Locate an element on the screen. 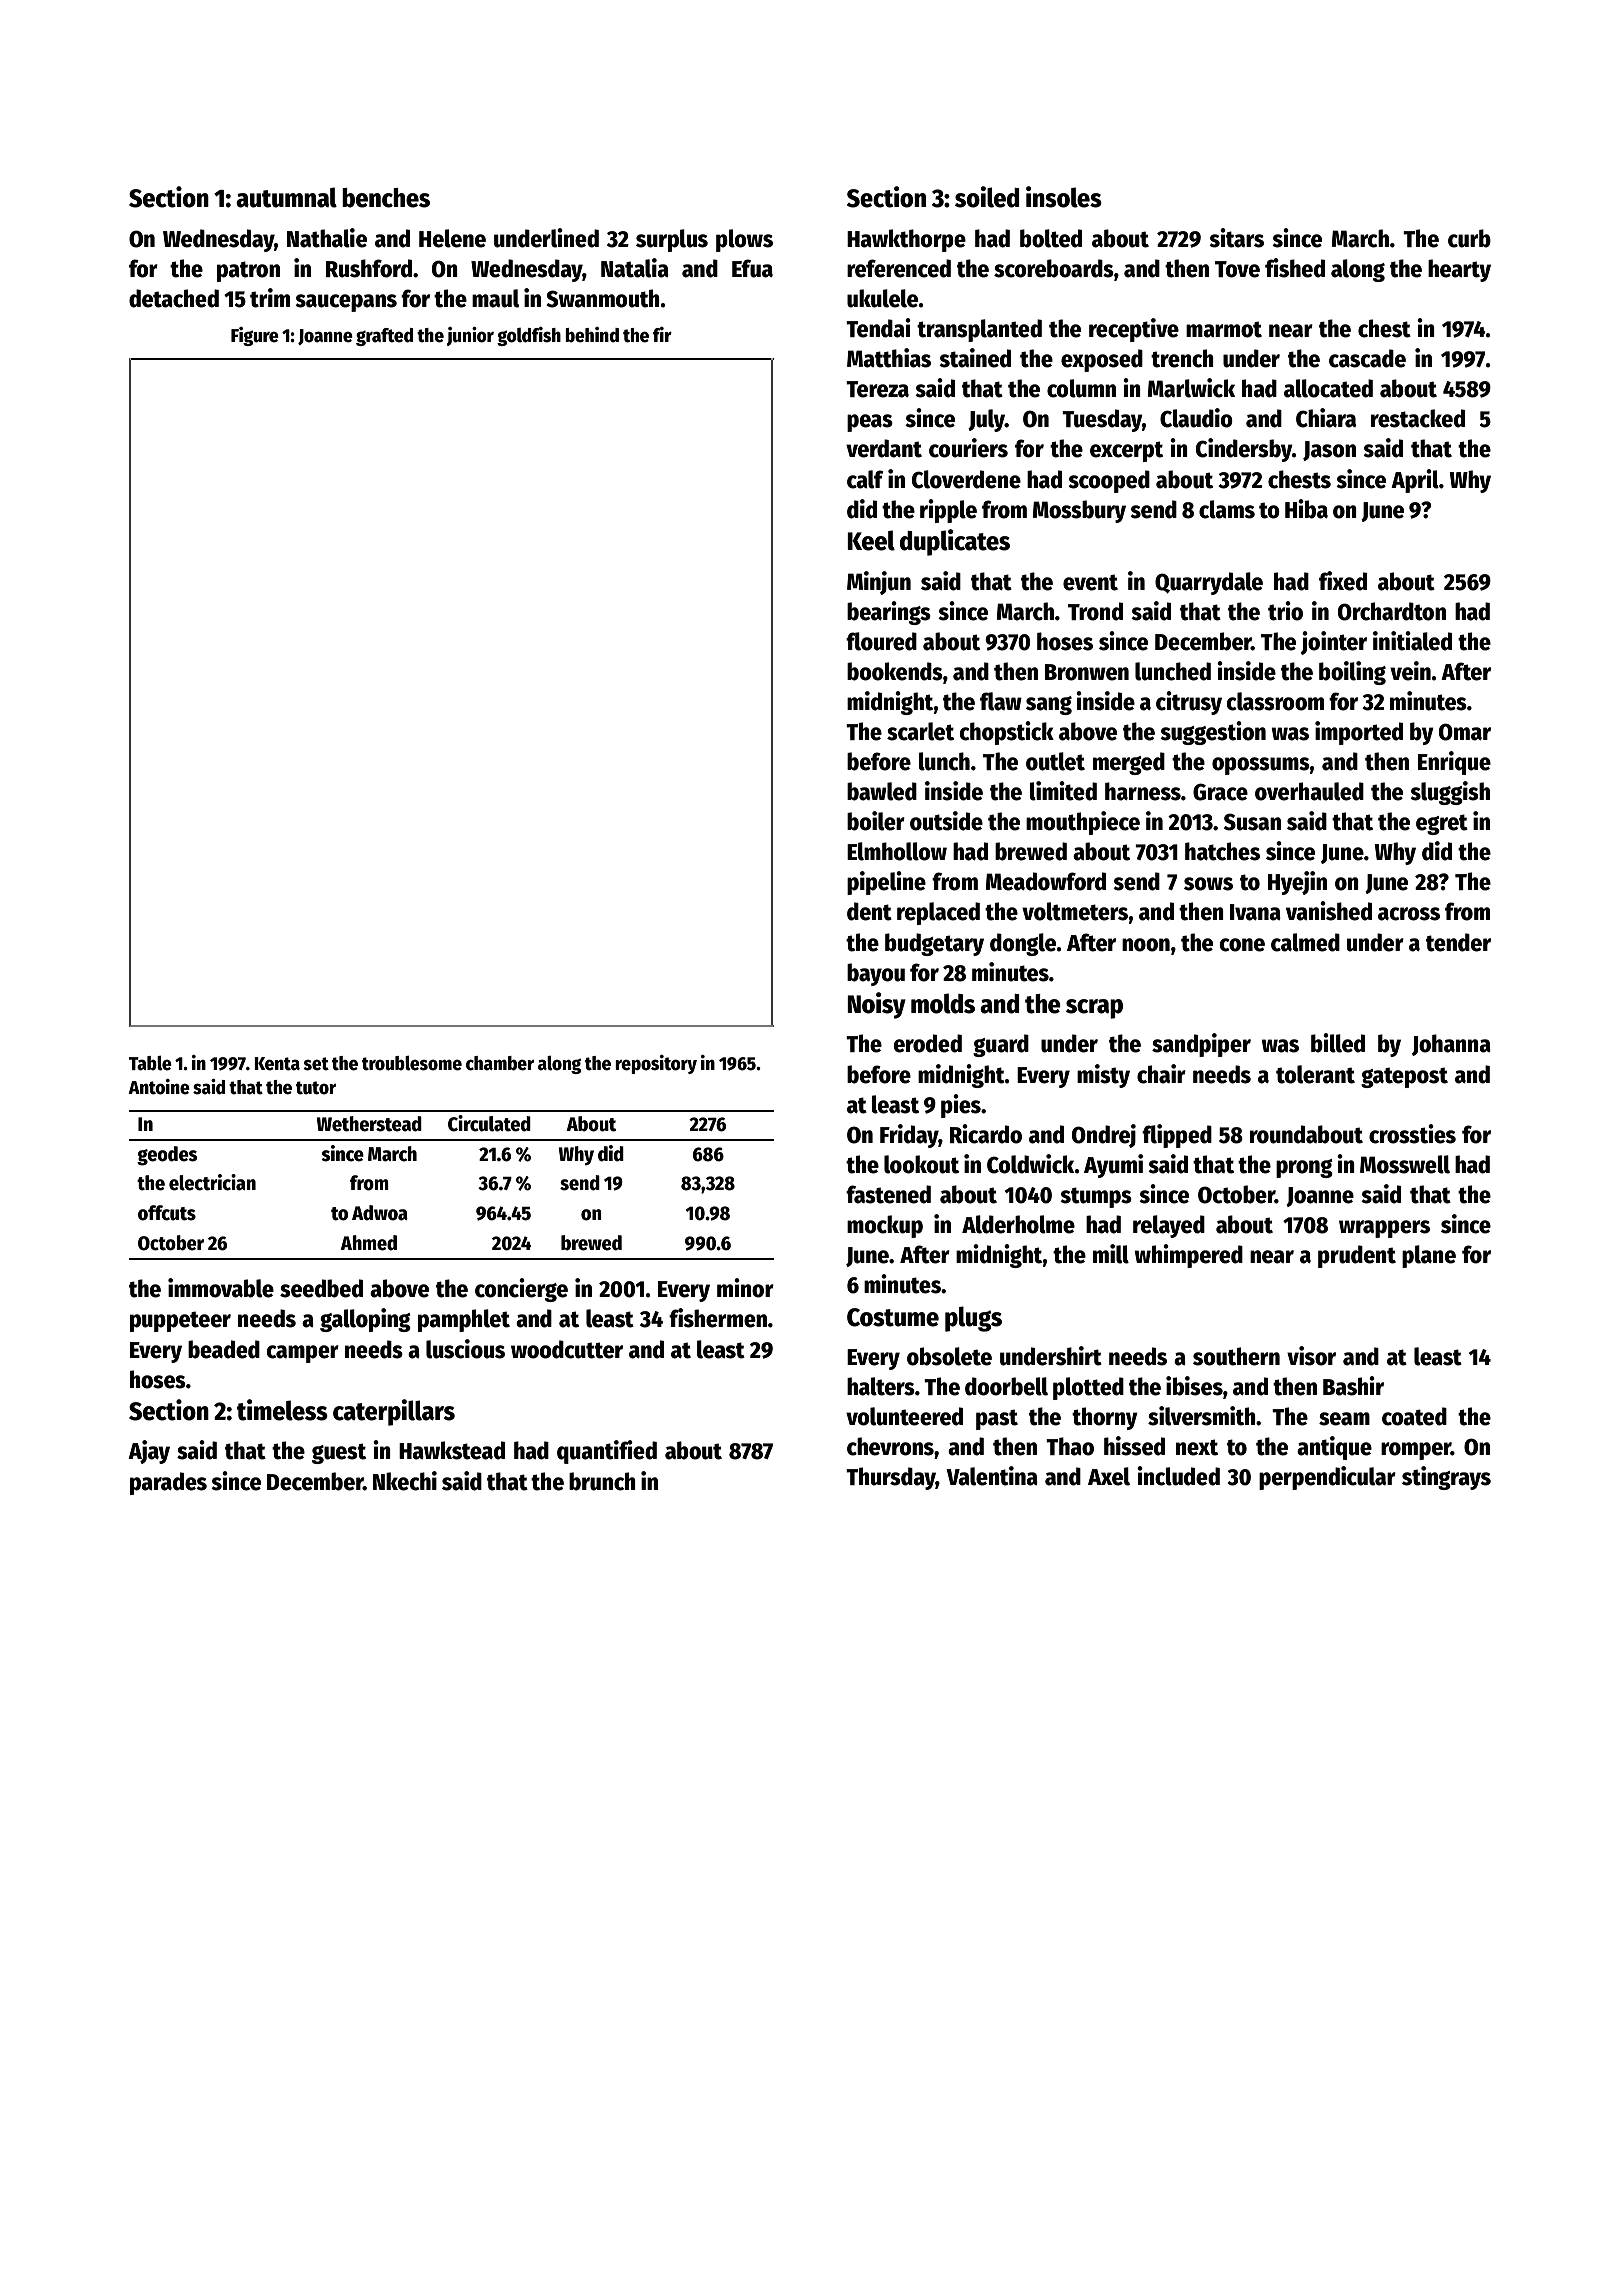  stained is located at coordinates (975, 358).
